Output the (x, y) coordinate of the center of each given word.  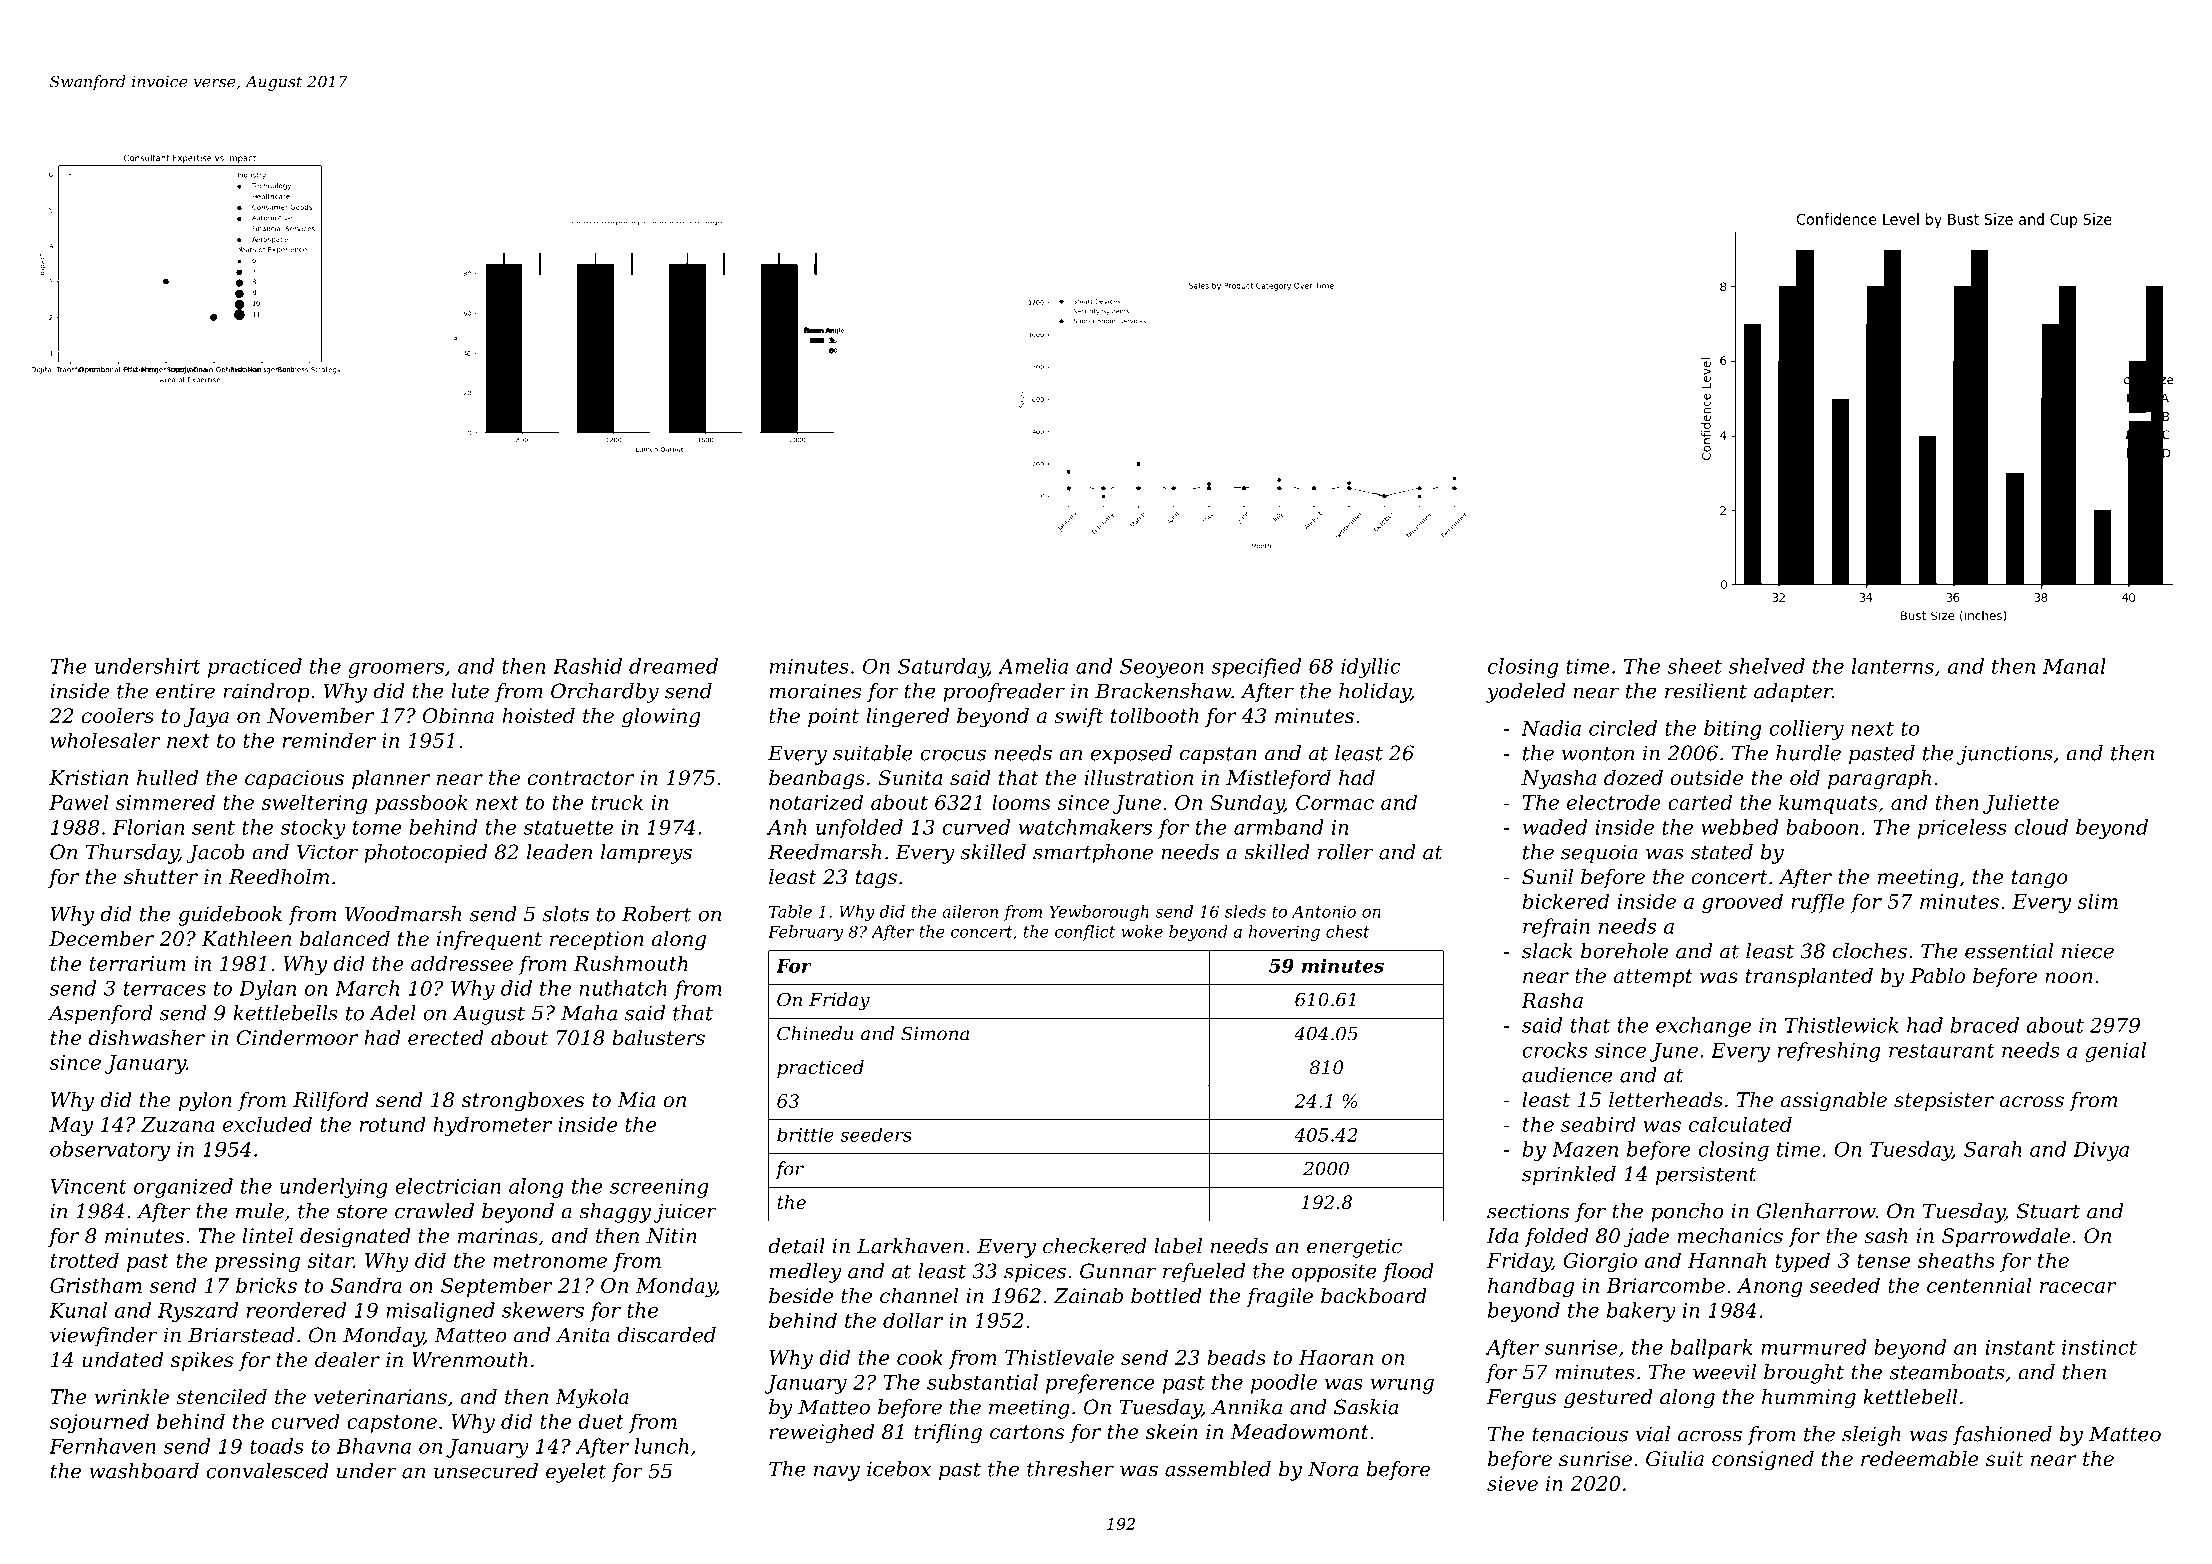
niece (2088, 951)
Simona (935, 1033)
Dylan (267, 990)
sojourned (99, 1423)
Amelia (1033, 666)
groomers (396, 670)
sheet (1694, 666)
